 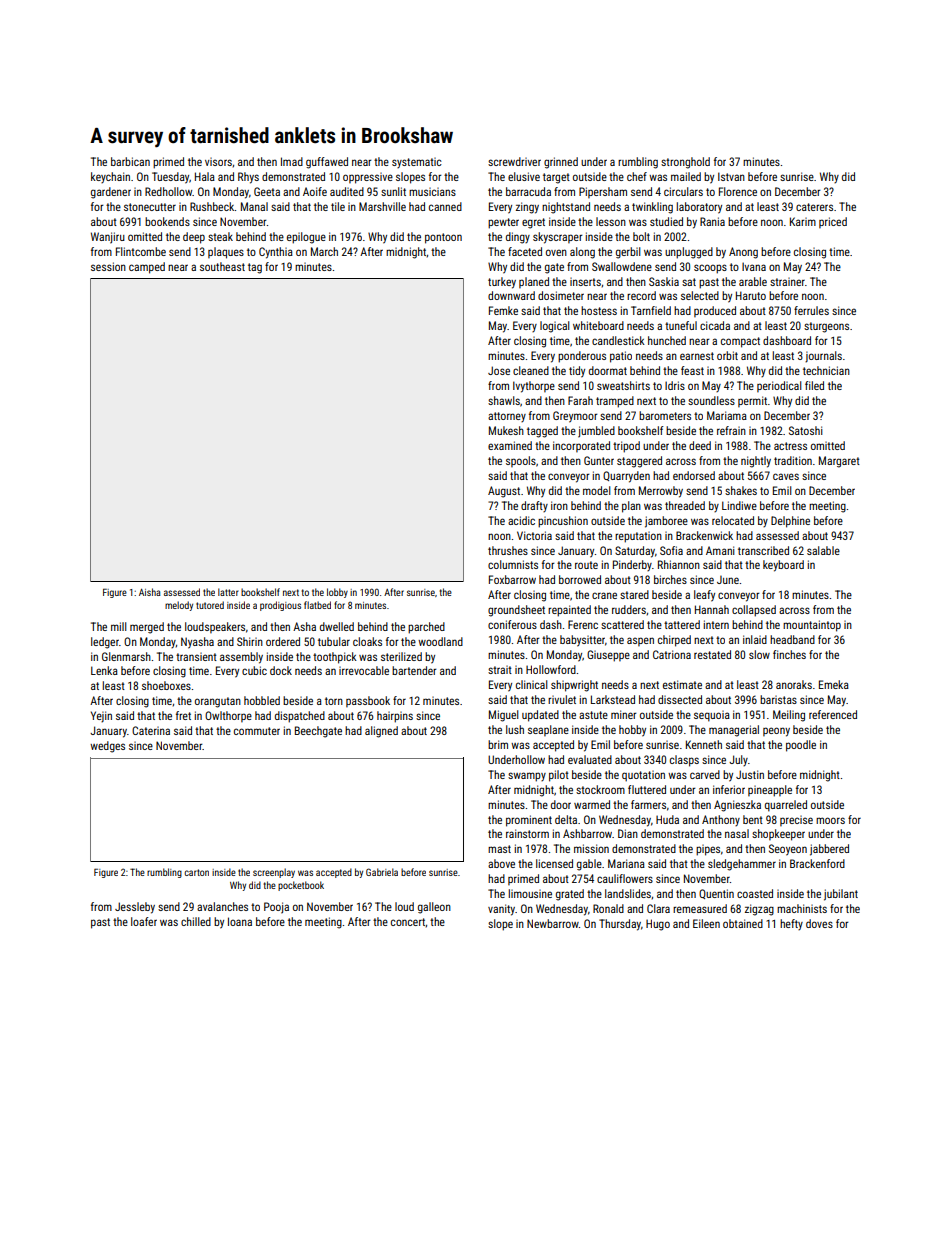 I want to click on Saturday, so click(x=635, y=552).
